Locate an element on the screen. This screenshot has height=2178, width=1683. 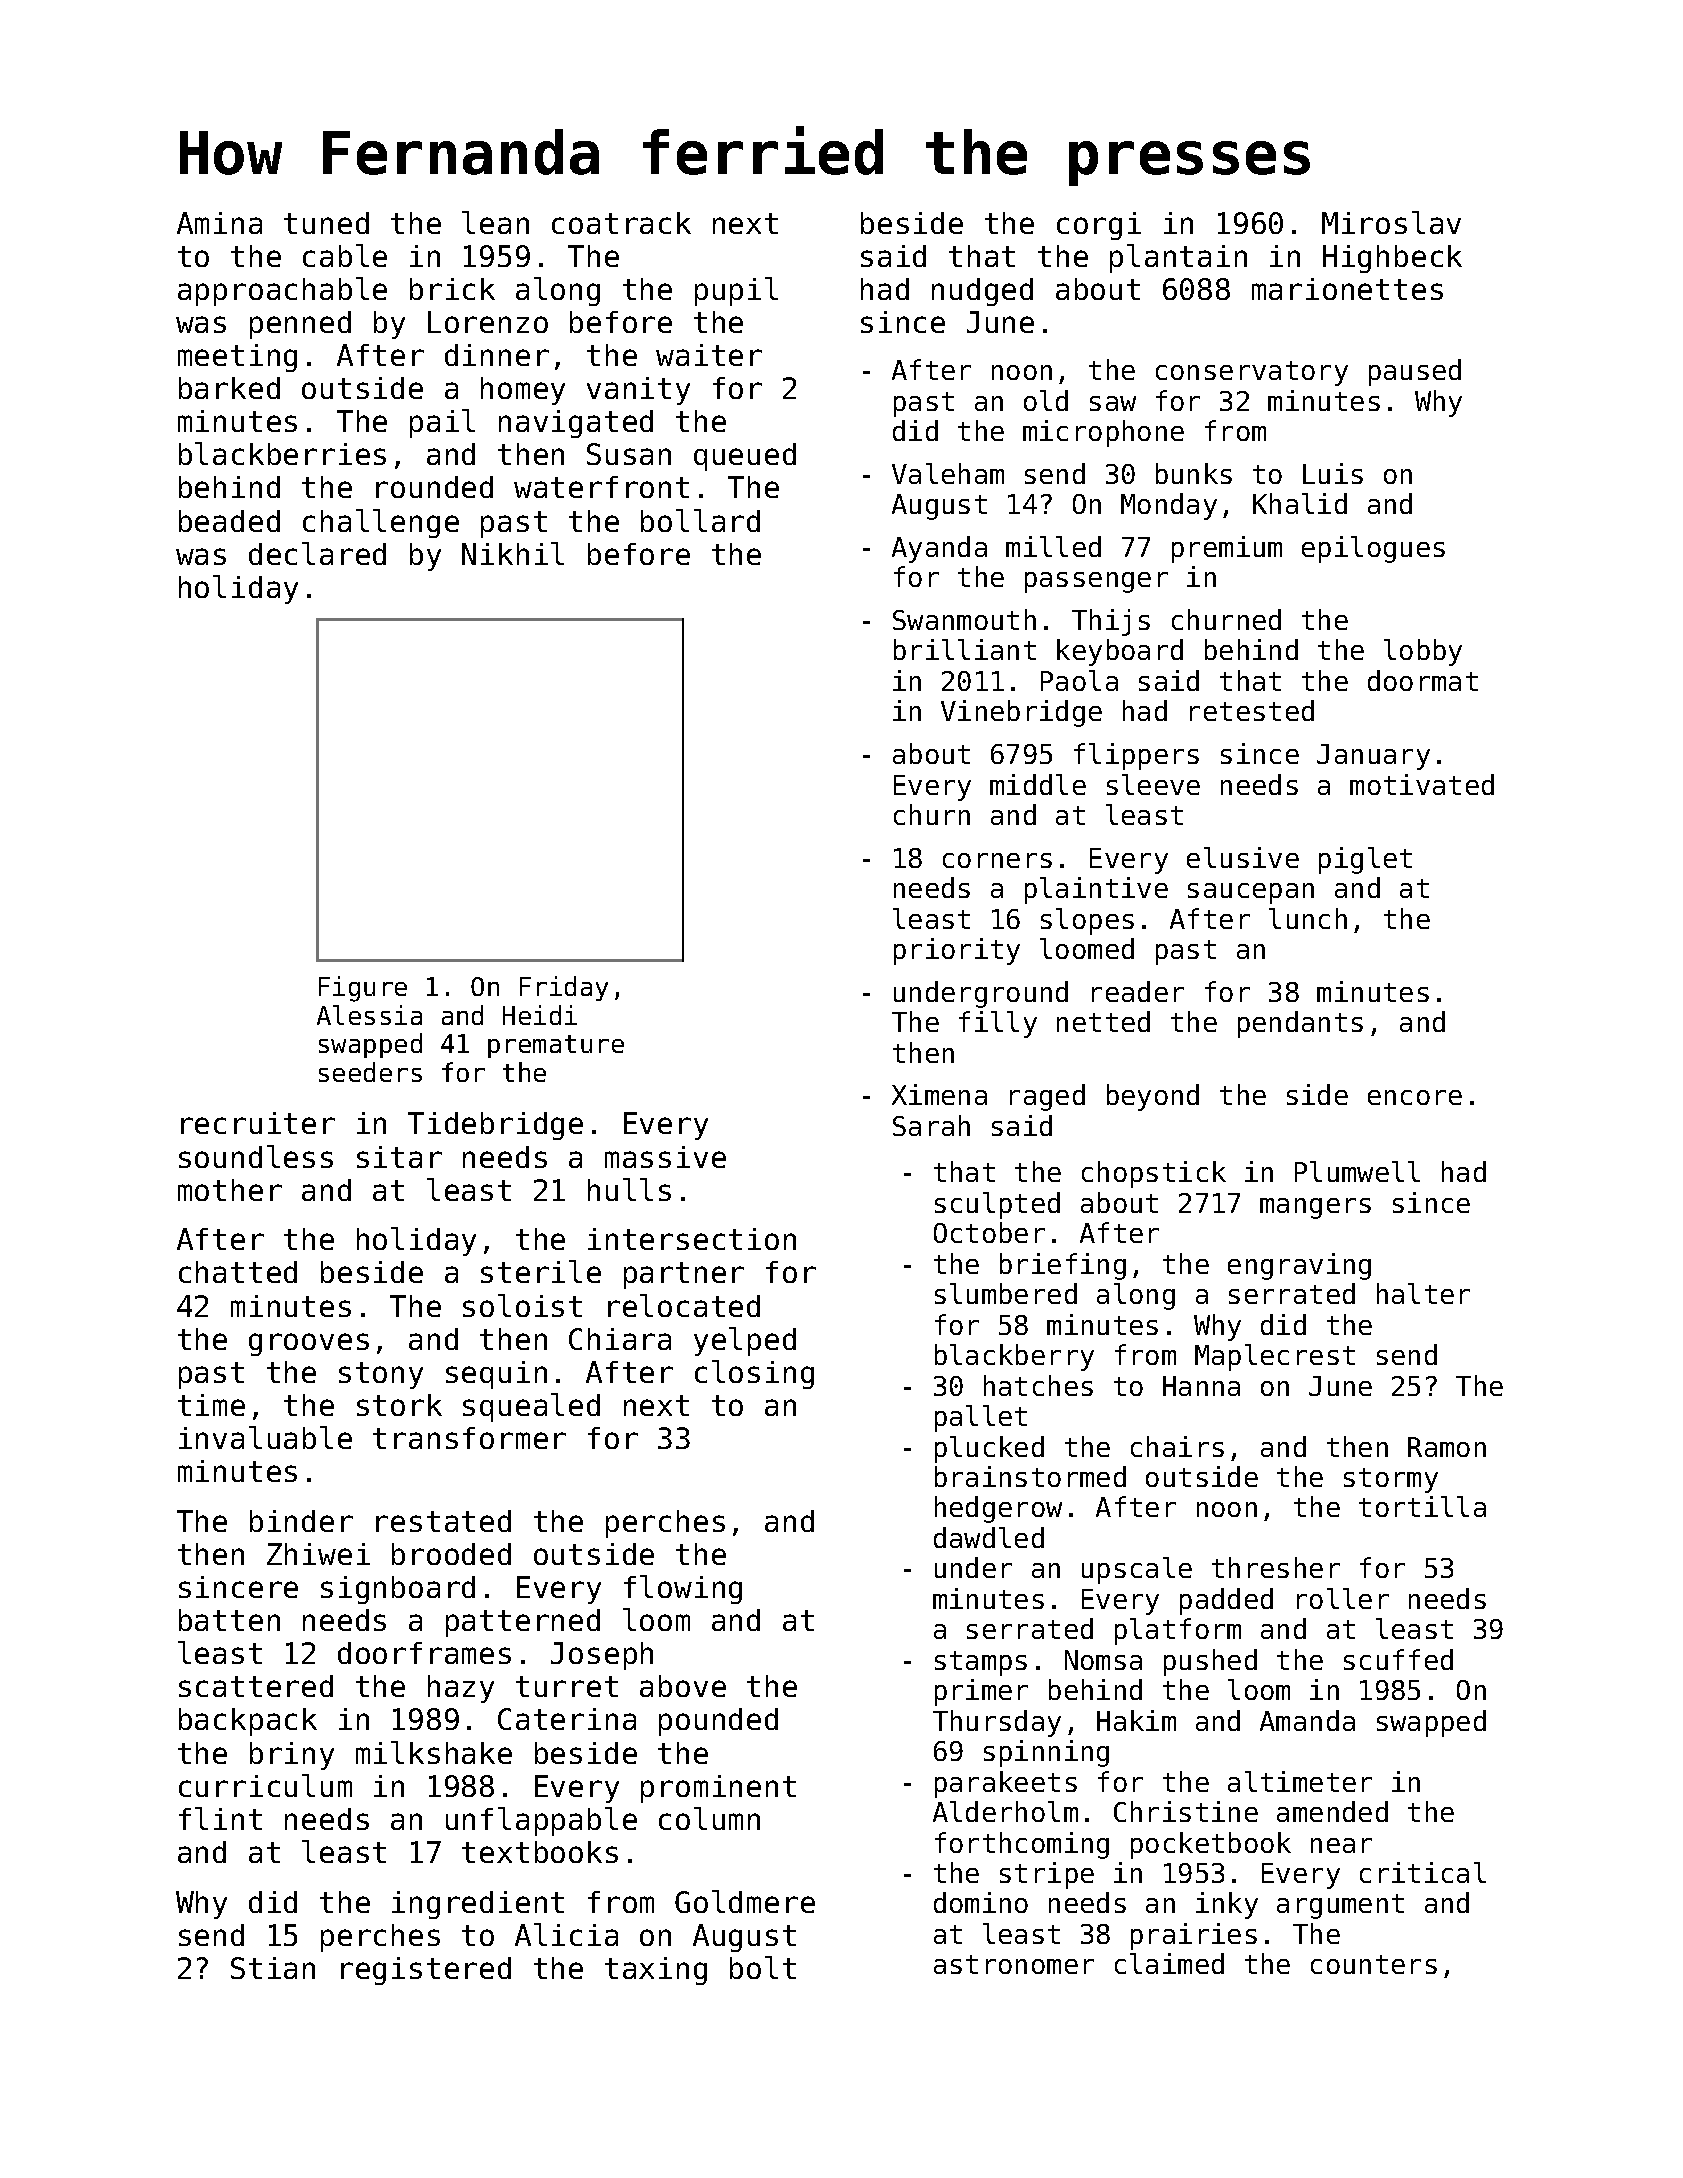
epilogues is located at coordinates (1373, 549).
